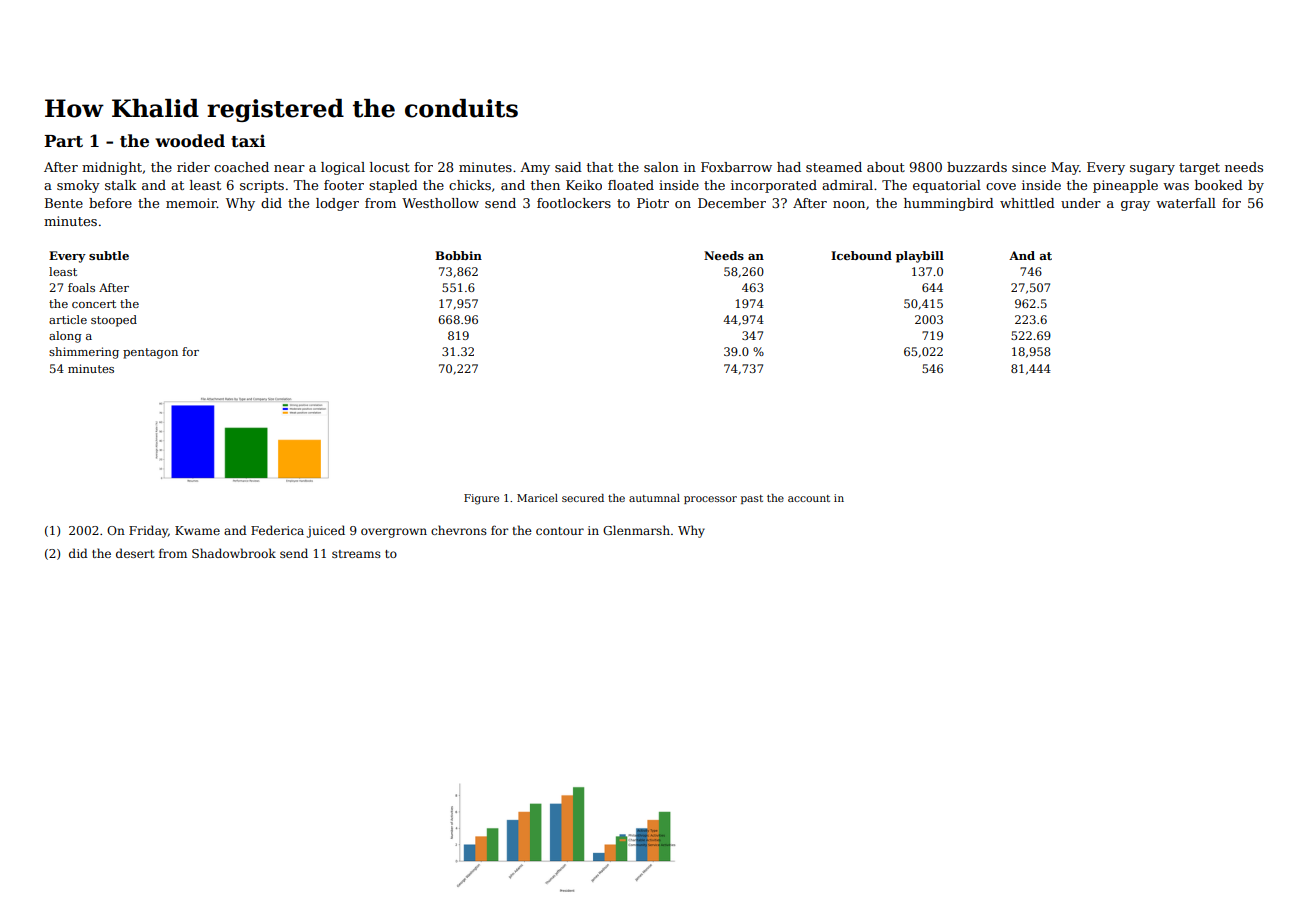 The image size is (1308, 924). Describe the element at coordinates (920, 257) in the page. I see `playbill` at that location.
